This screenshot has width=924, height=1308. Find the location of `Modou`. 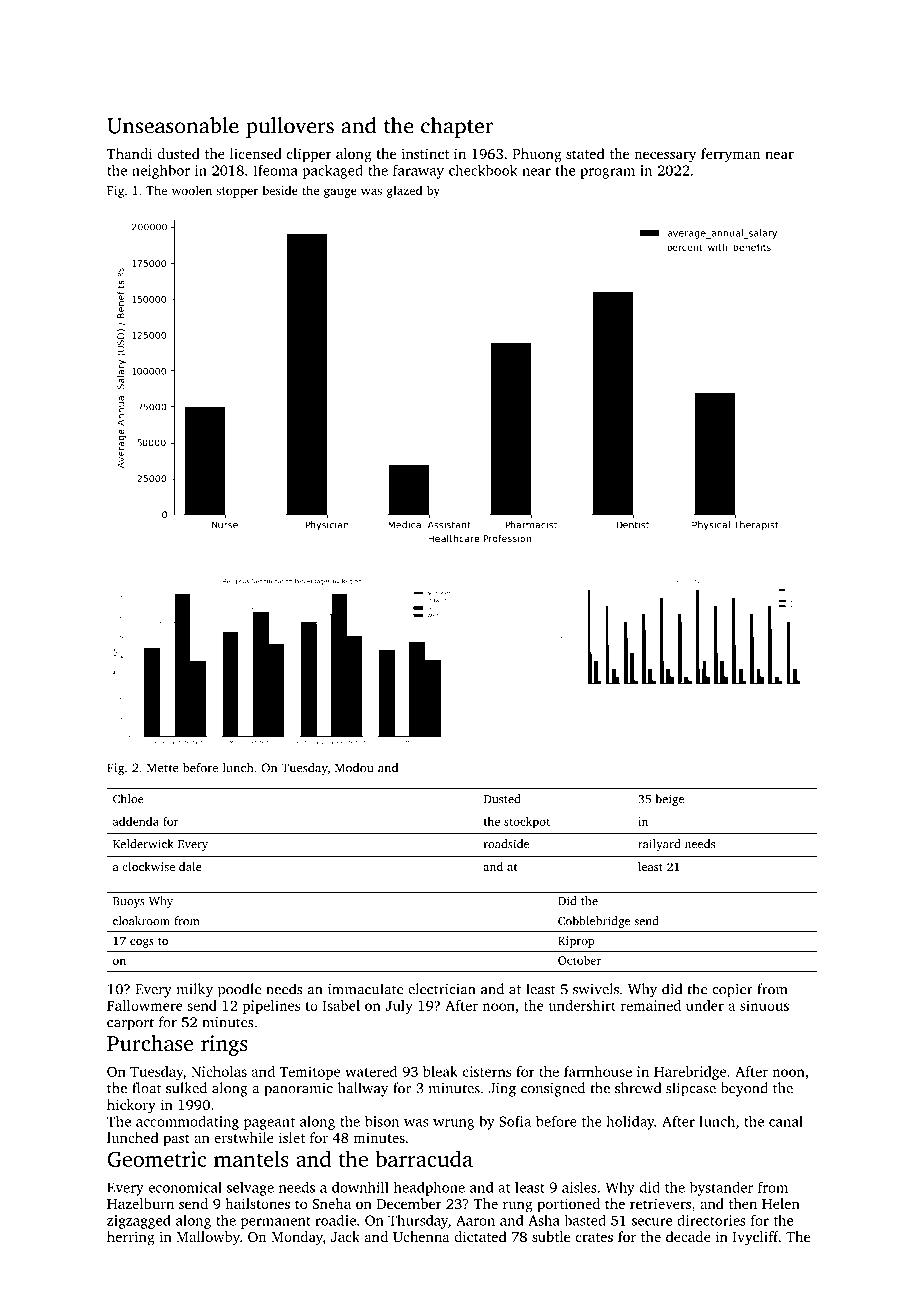

Modou is located at coordinates (354, 768).
